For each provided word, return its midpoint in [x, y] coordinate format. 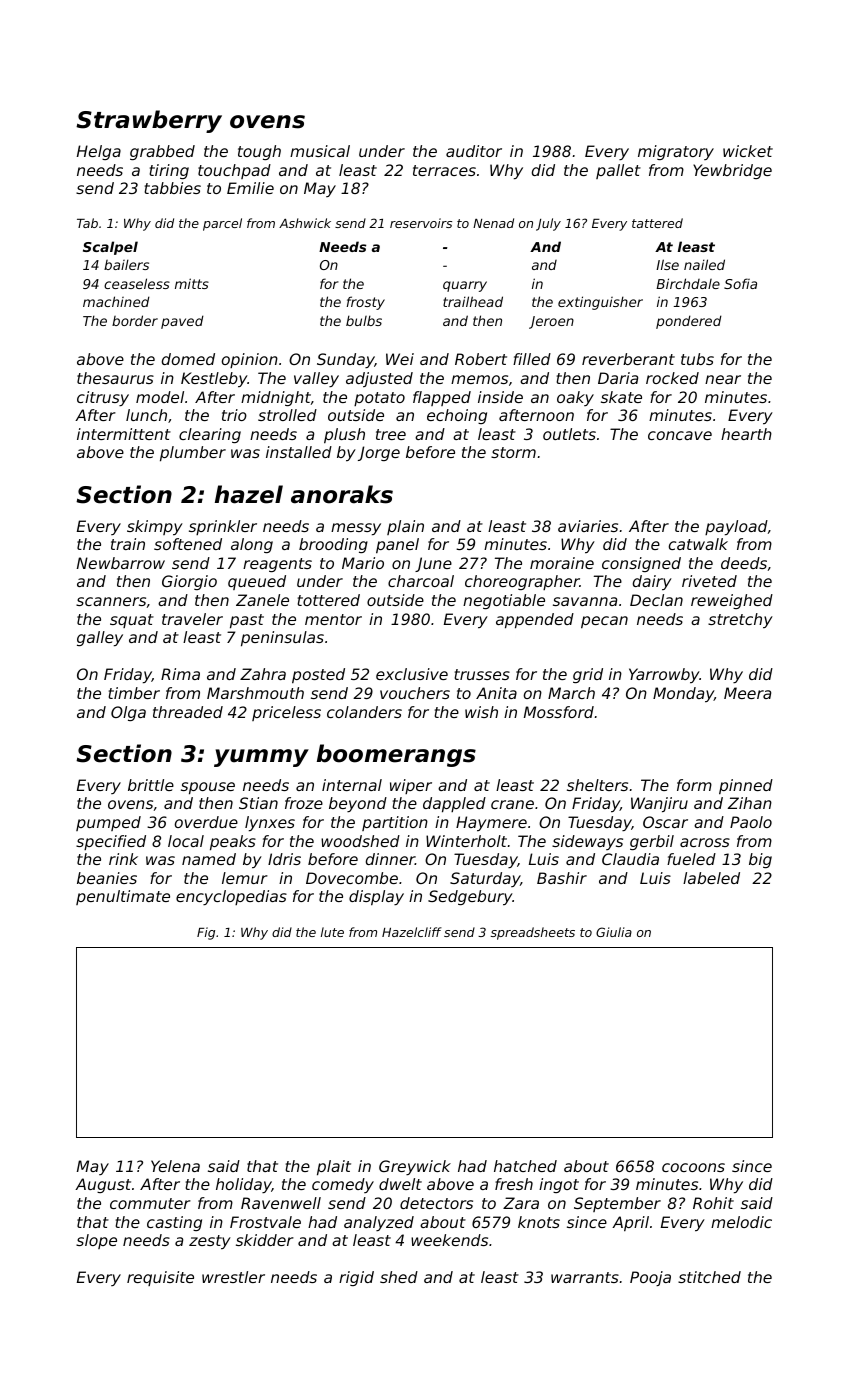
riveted [709, 581]
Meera [747, 693]
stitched [709, 1277]
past [247, 621]
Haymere [491, 824]
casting [174, 1223]
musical [320, 151]
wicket [748, 151]
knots [539, 1222]
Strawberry [149, 121]
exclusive [412, 674]
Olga [128, 713]
